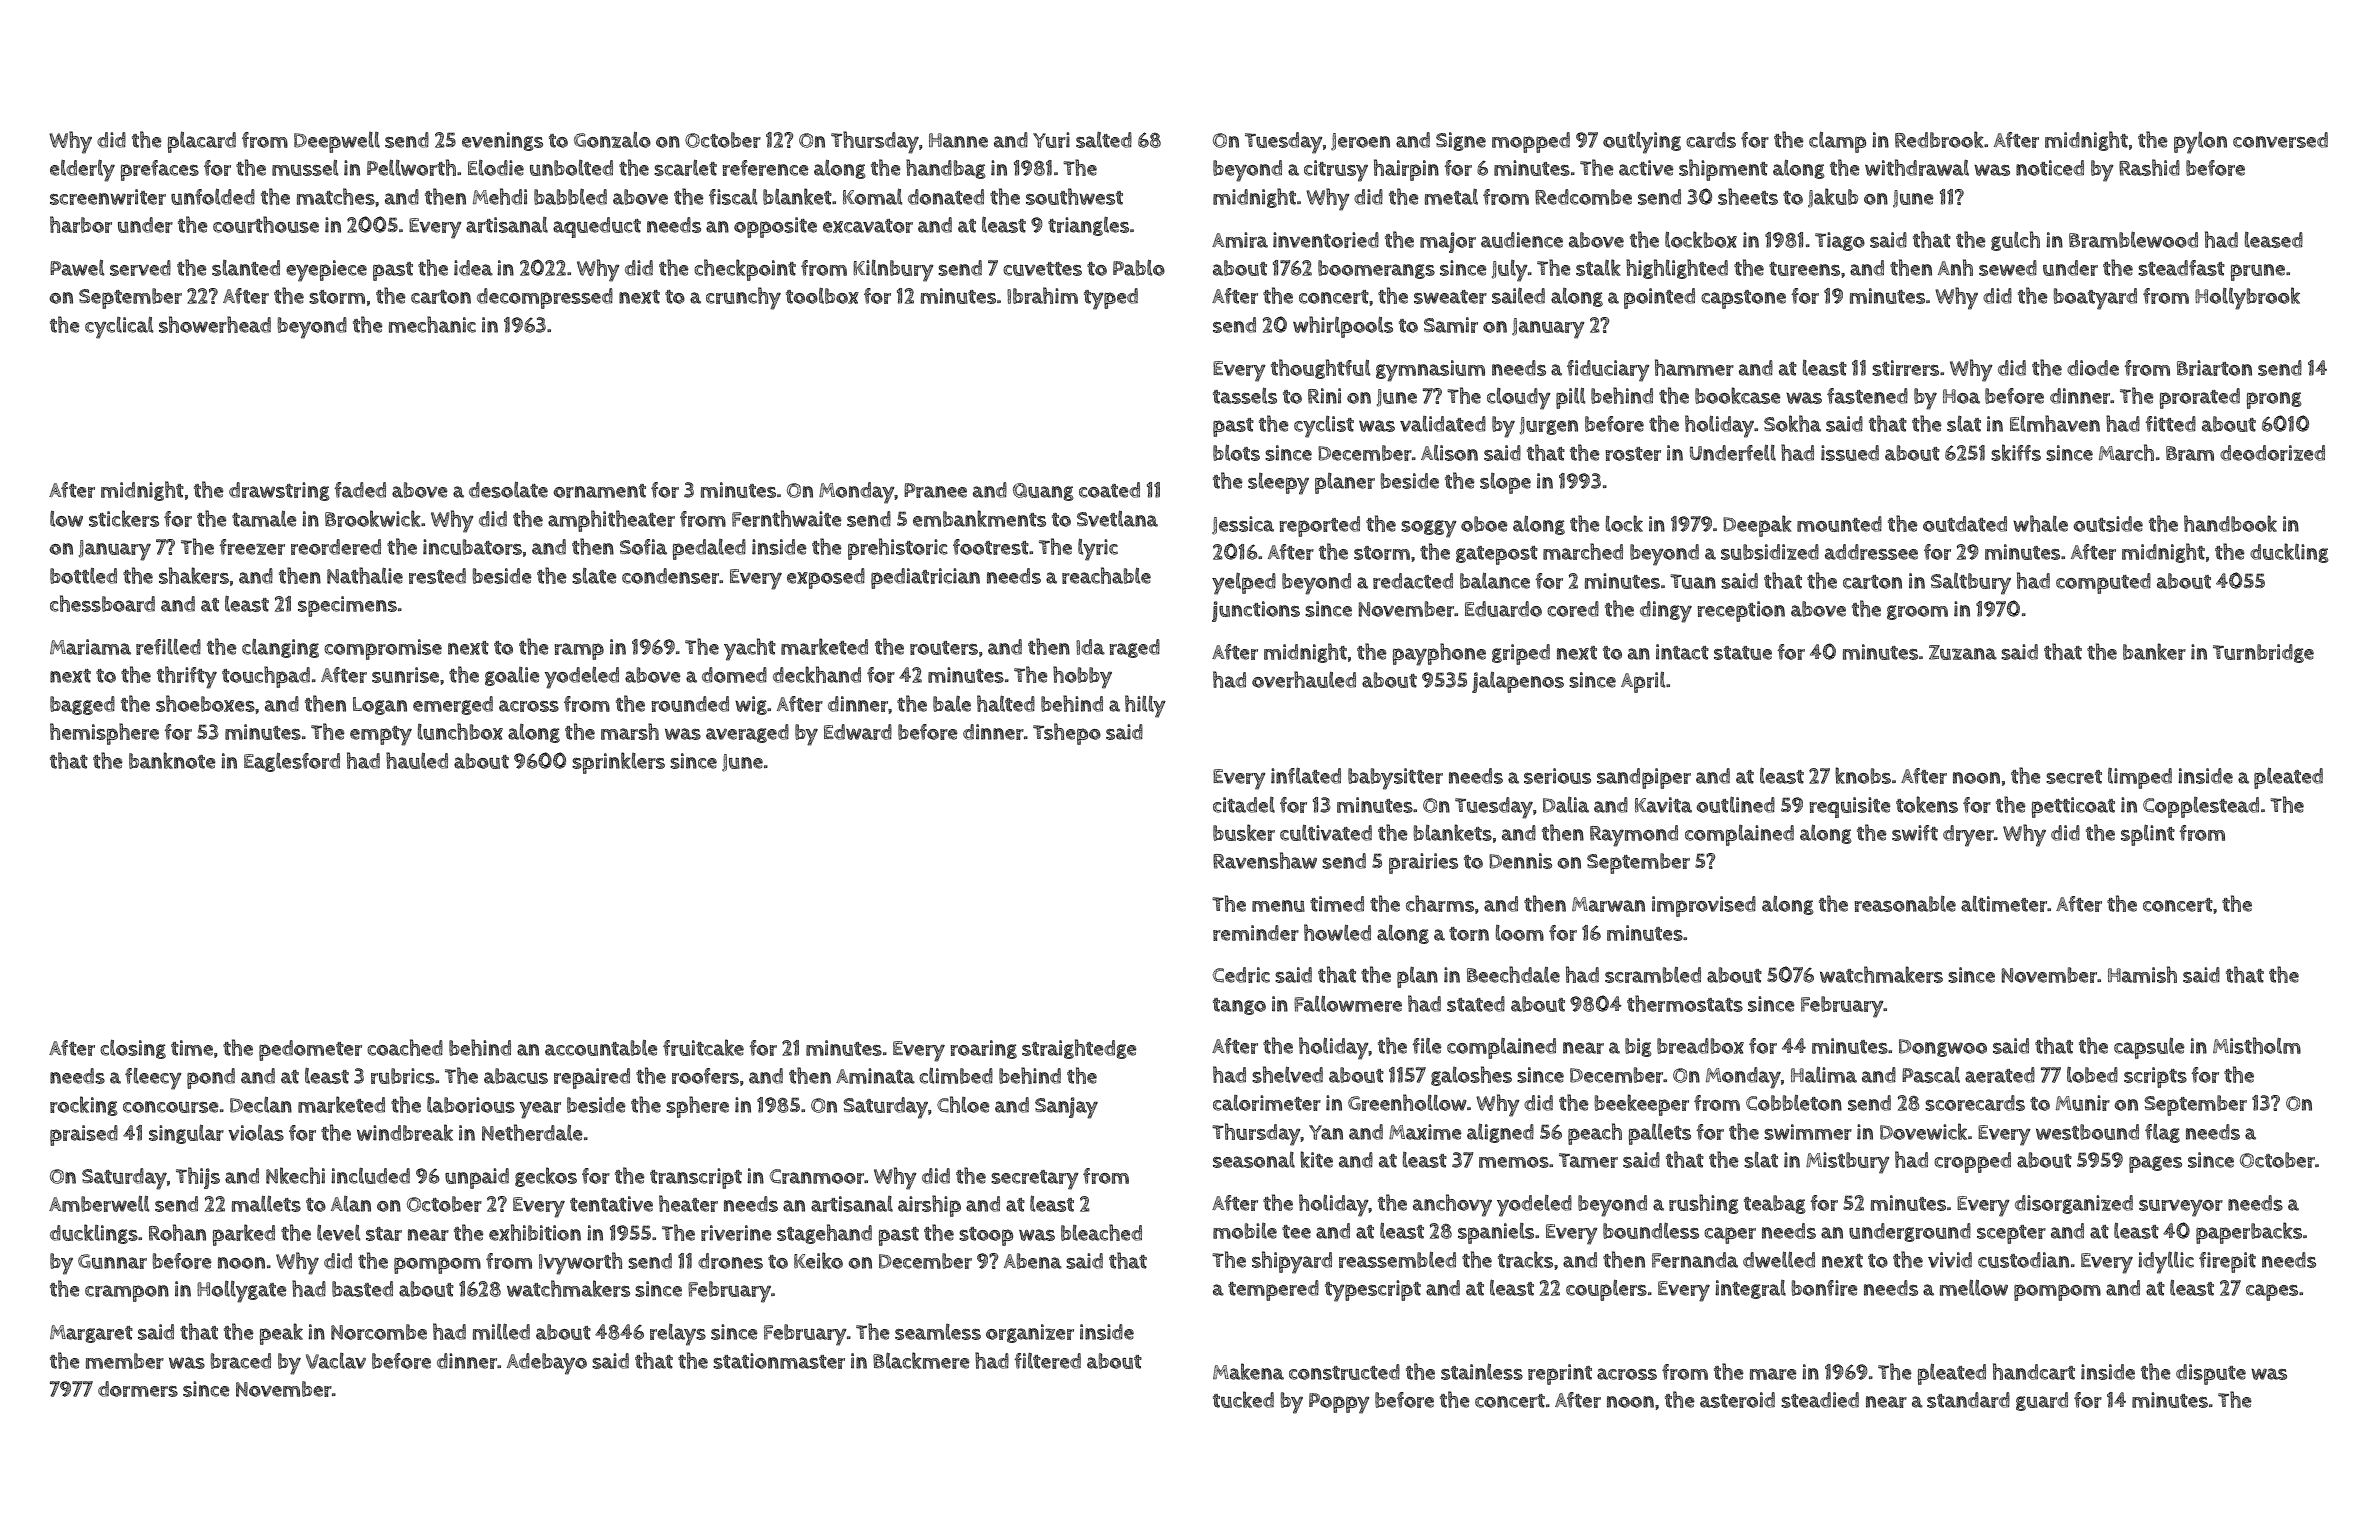  What do you see at coordinates (2170, 424) in the document?
I see `fitted` at bounding box center [2170, 424].
